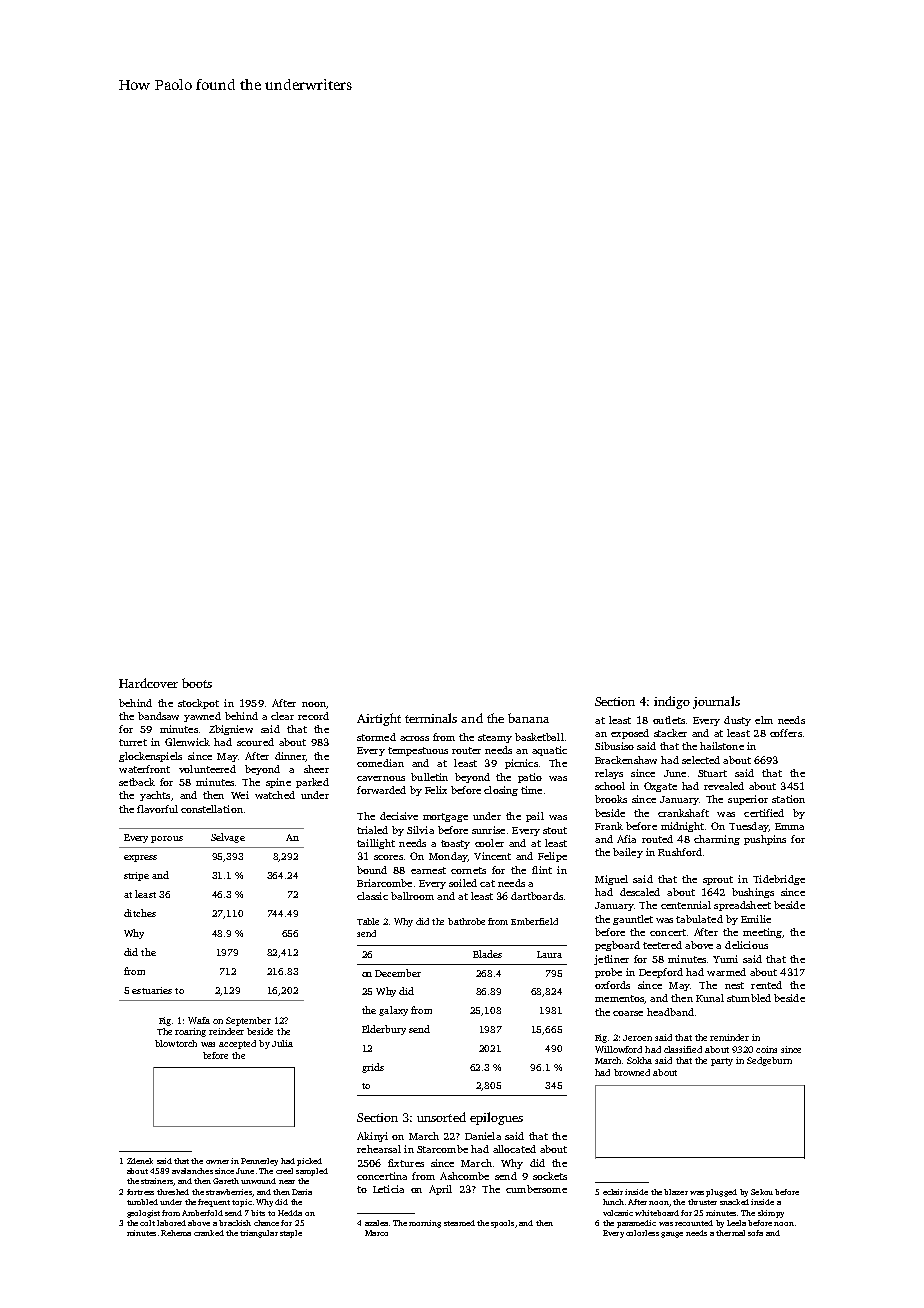 This screenshot has height=1308, width=924. I want to click on epilogues, so click(496, 1118).
